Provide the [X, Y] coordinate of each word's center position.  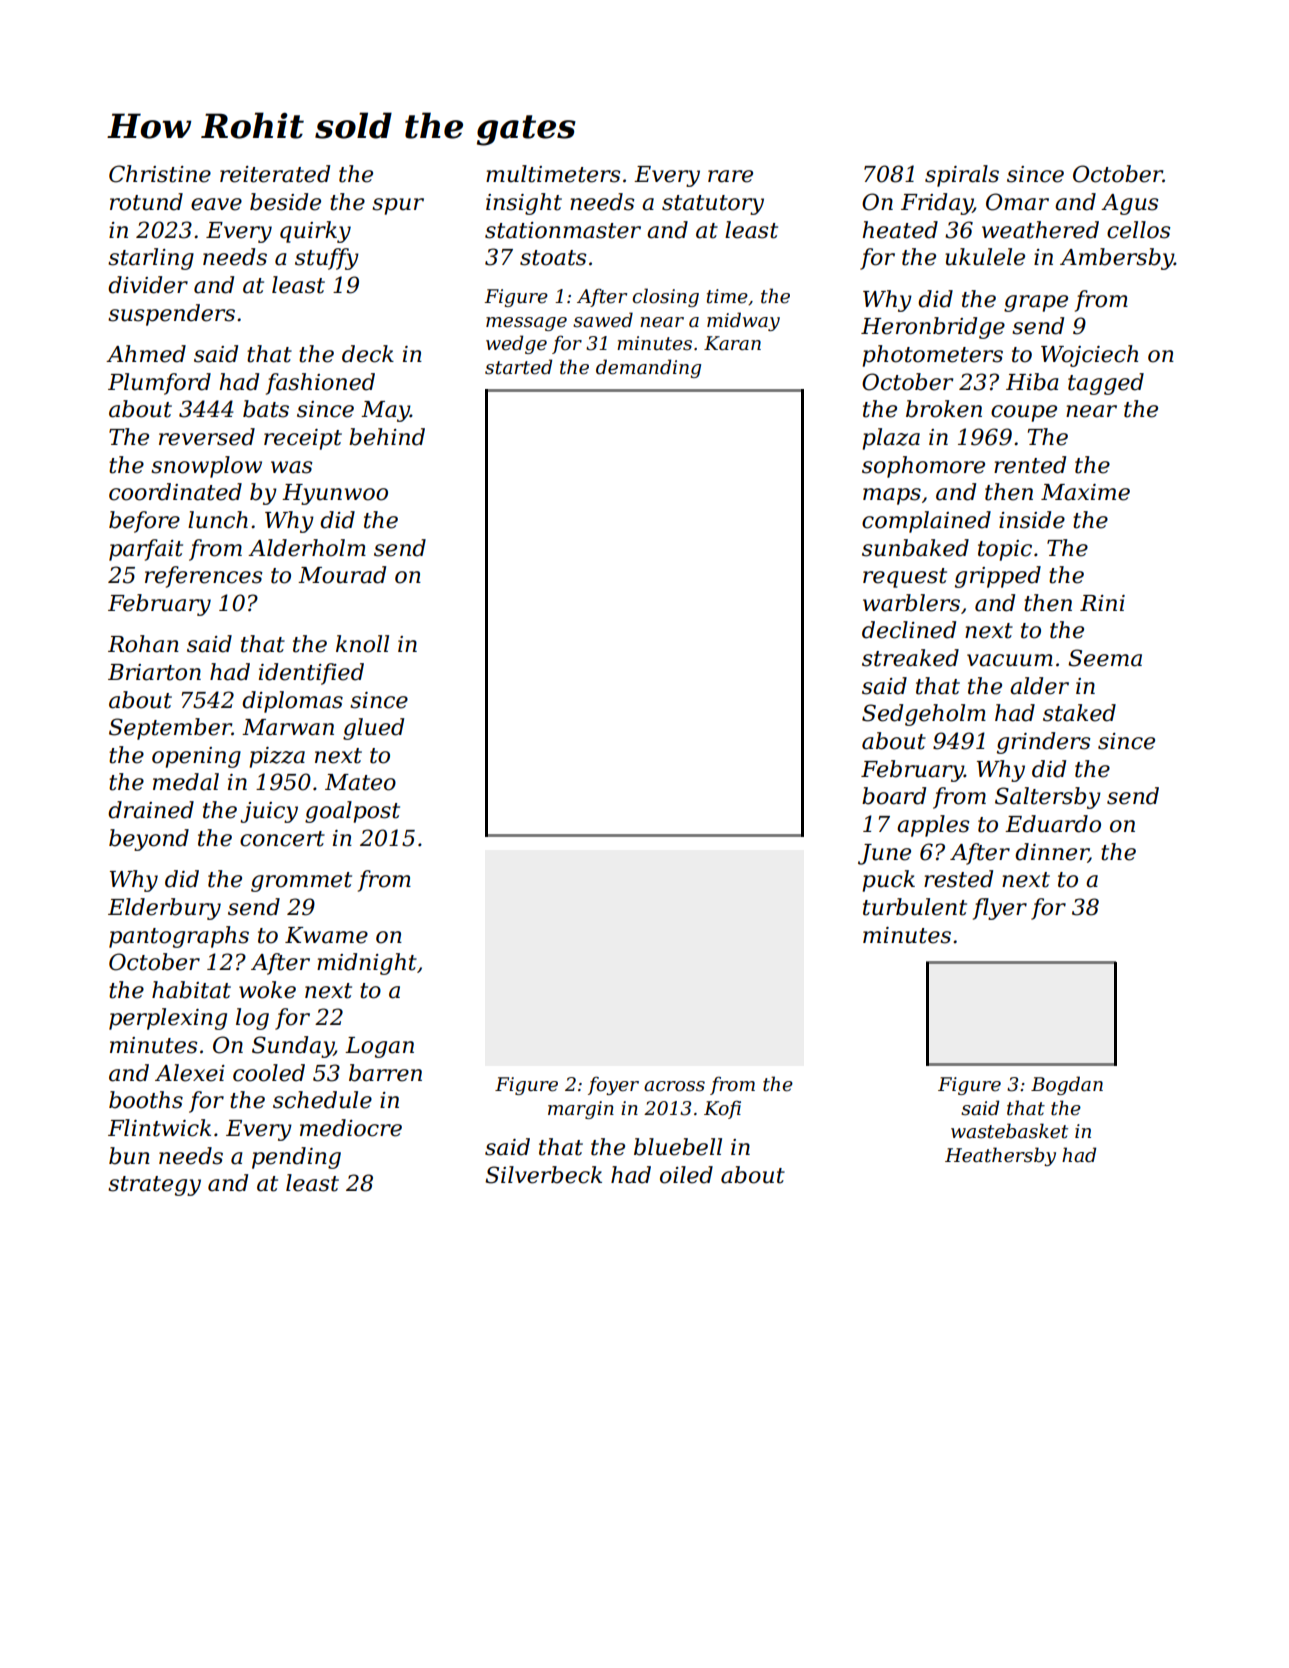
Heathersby [1000, 1156]
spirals [962, 176]
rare [730, 176]
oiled [686, 1175]
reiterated [275, 174]
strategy [154, 1186]
